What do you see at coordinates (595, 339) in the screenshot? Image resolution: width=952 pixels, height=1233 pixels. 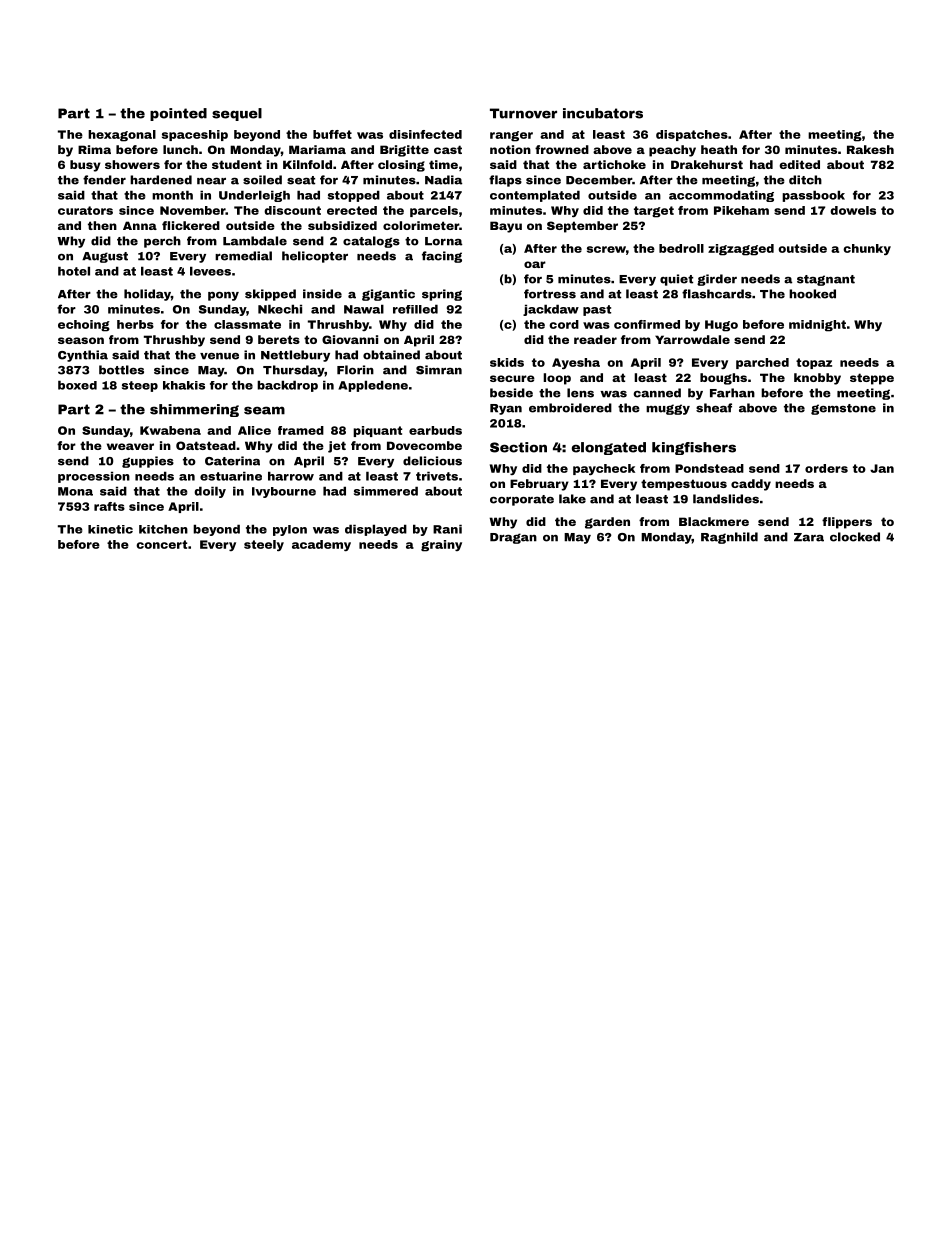 I see `reader` at bounding box center [595, 339].
